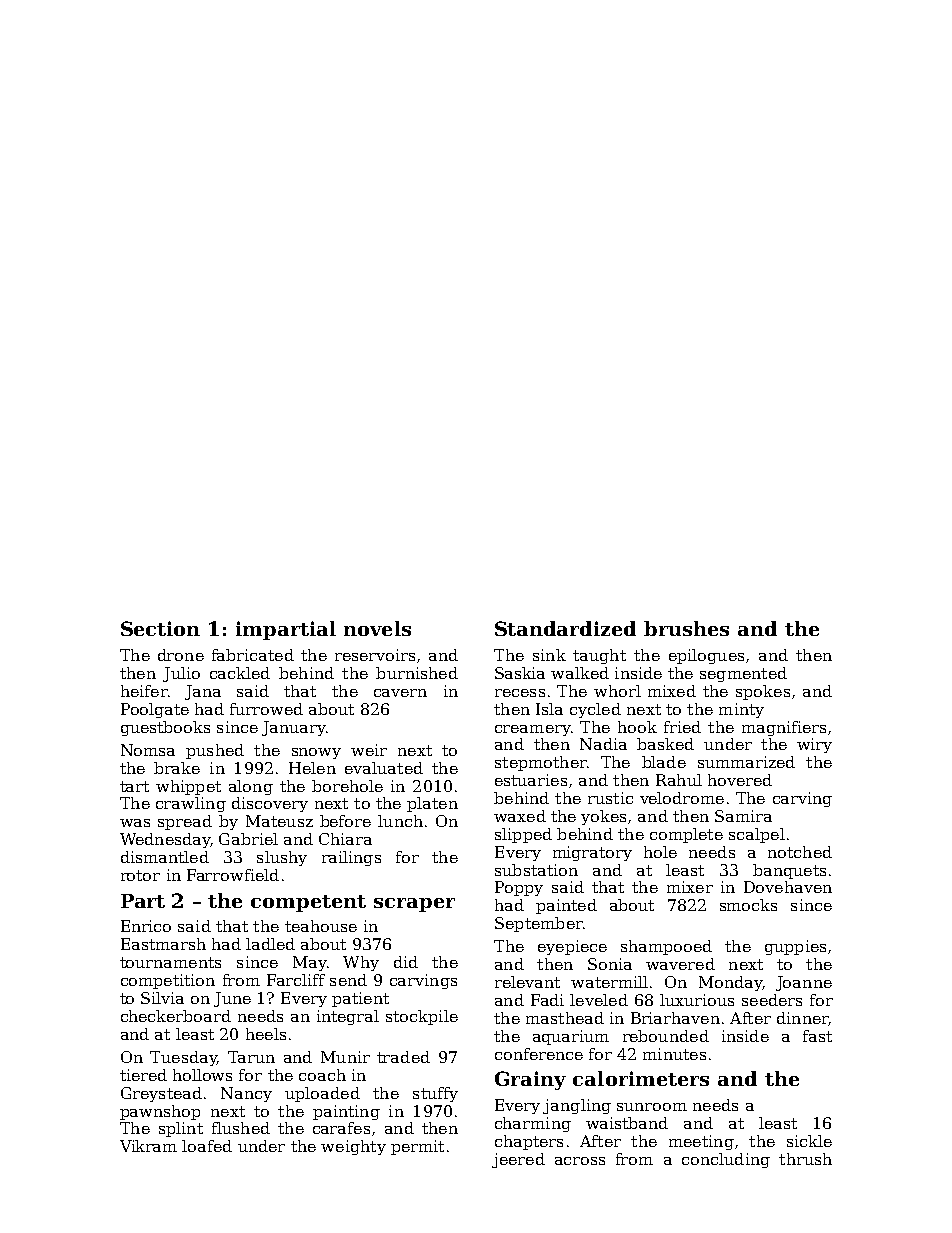  What do you see at coordinates (784, 728) in the document?
I see `magnifiers` at bounding box center [784, 728].
